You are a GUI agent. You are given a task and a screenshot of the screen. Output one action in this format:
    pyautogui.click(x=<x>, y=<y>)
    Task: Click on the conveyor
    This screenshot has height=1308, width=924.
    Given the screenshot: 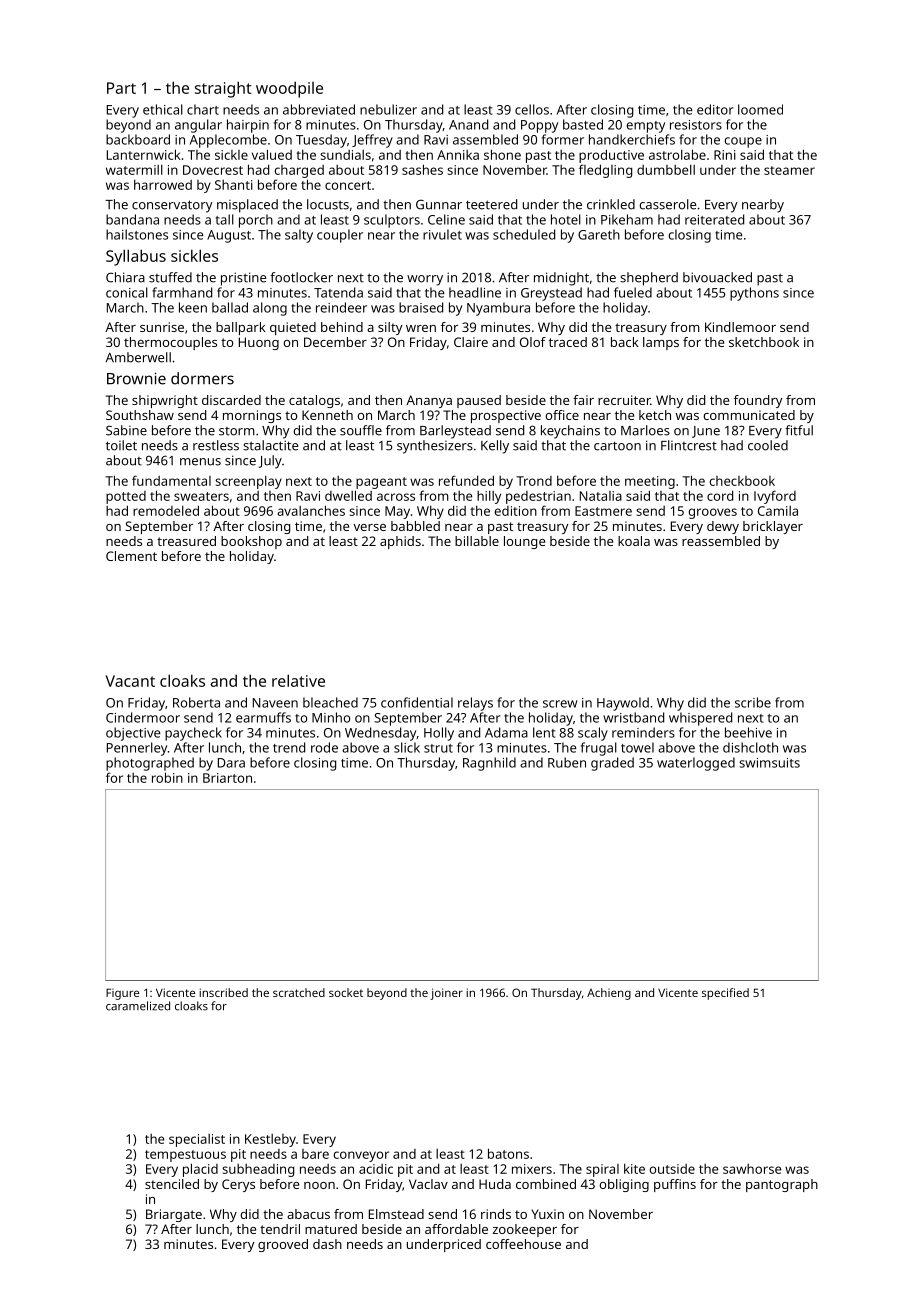 What is the action you would take?
    pyautogui.click(x=361, y=1156)
